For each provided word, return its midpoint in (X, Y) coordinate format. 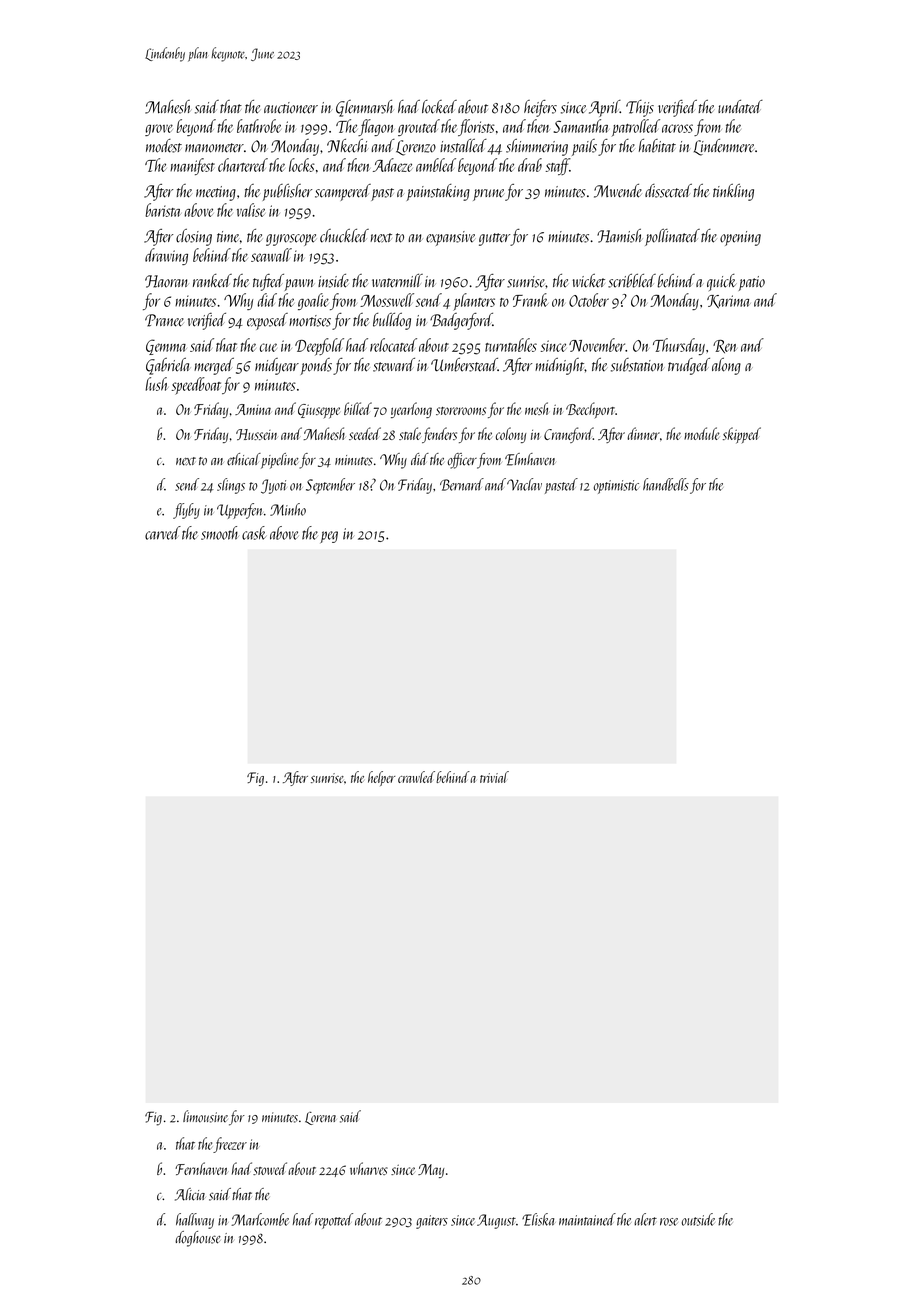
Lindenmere (724, 147)
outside (698, 1219)
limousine (205, 1116)
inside (333, 281)
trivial (494, 777)
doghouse (198, 1239)
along (726, 366)
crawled (416, 777)
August (496, 1221)
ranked (212, 281)
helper (381, 778)
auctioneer (291, 108)
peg (329, 537)
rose (669, 1222)
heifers (540, 108)
